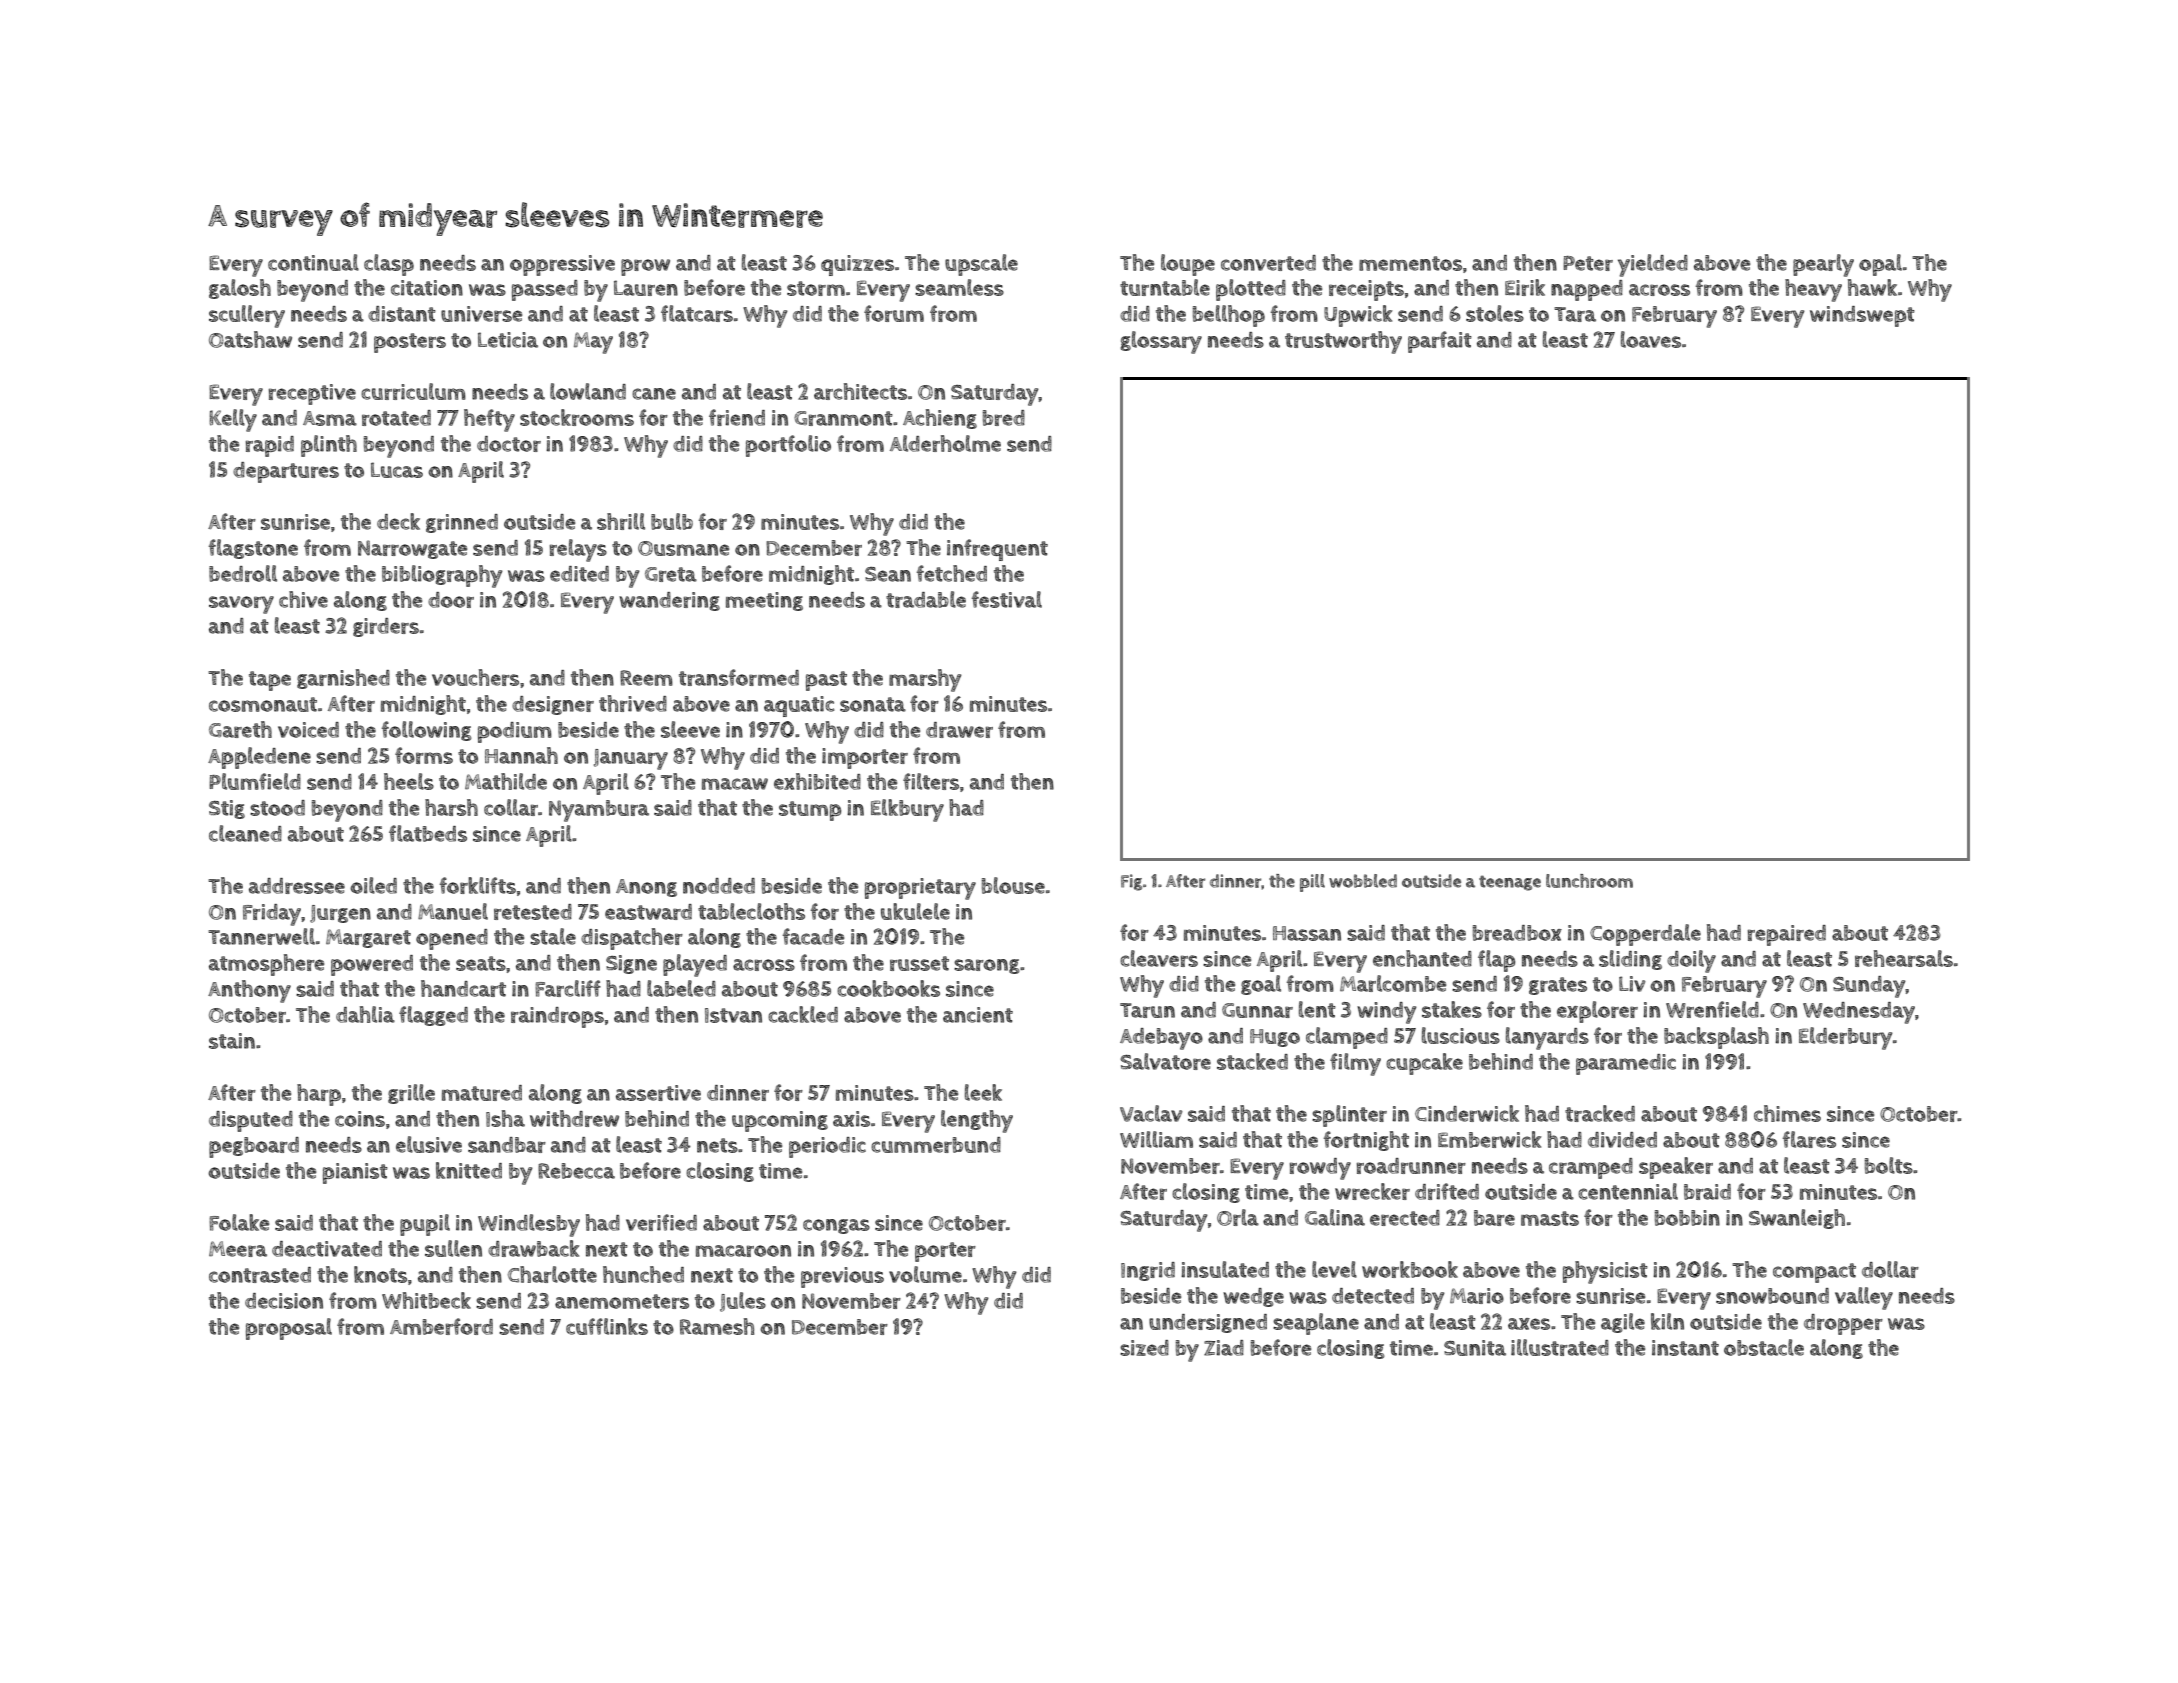  What do you see at coordinates (1787, 1113) in the screenshot?
I see `chimes` at bounding box center [1787, 1113].
